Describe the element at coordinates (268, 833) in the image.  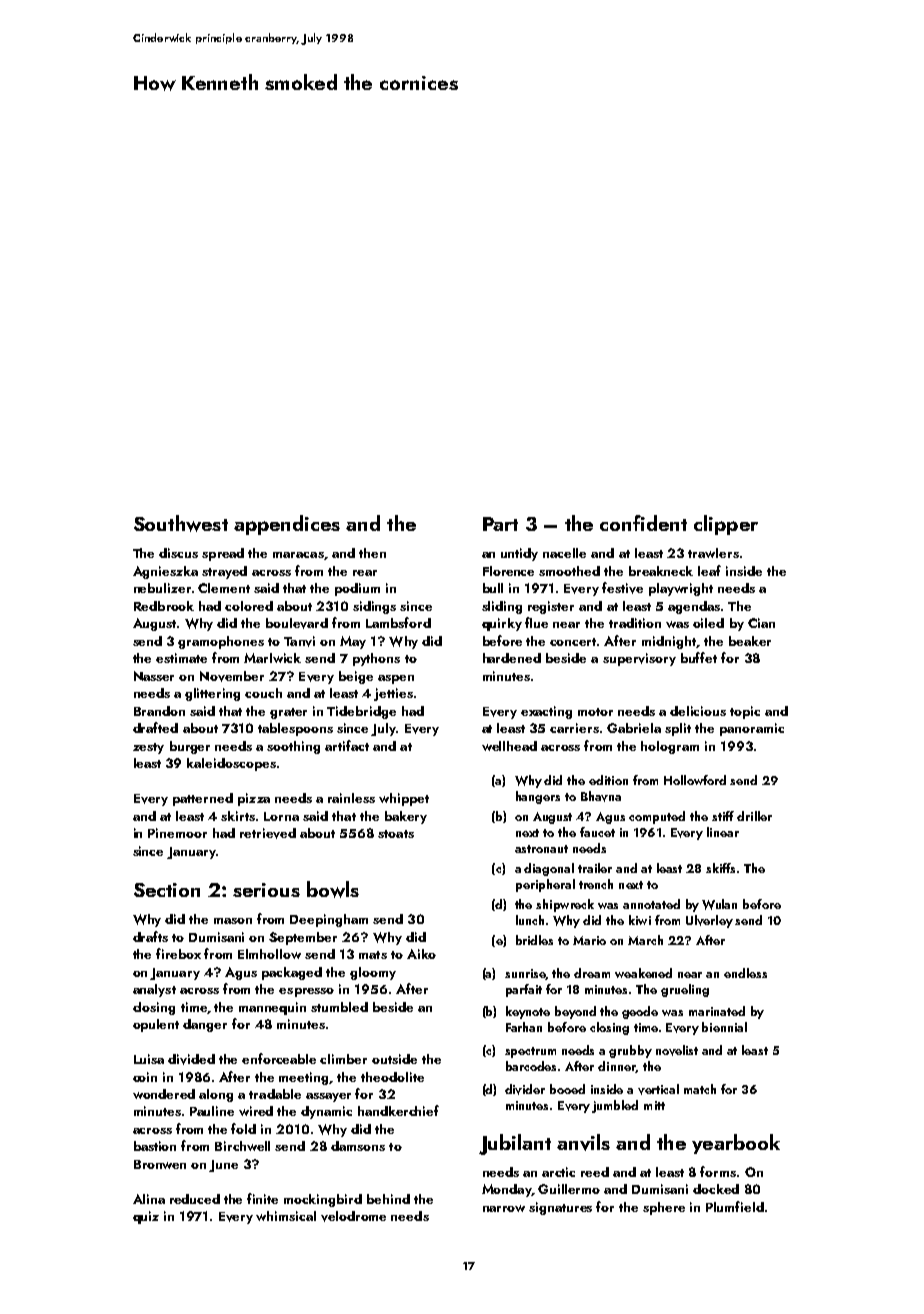
I see `retrieved` at that location.
